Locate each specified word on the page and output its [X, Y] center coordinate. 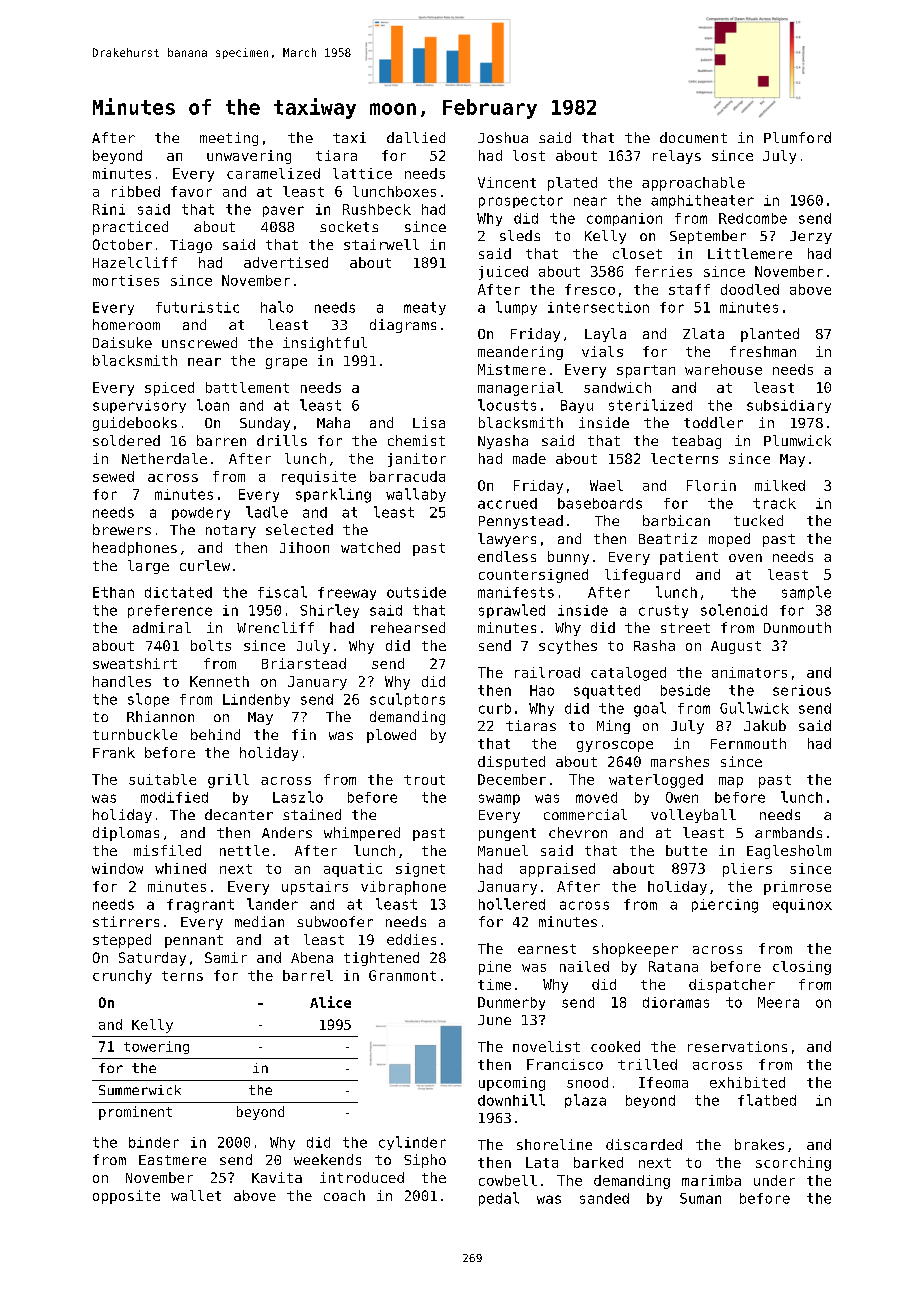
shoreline [554, 1144]
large [148, 567]
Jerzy [811, 237]
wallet [196, 1195]
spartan [646, 371]
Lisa [429, 422]
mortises [126, 280]
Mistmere [512, 369]
